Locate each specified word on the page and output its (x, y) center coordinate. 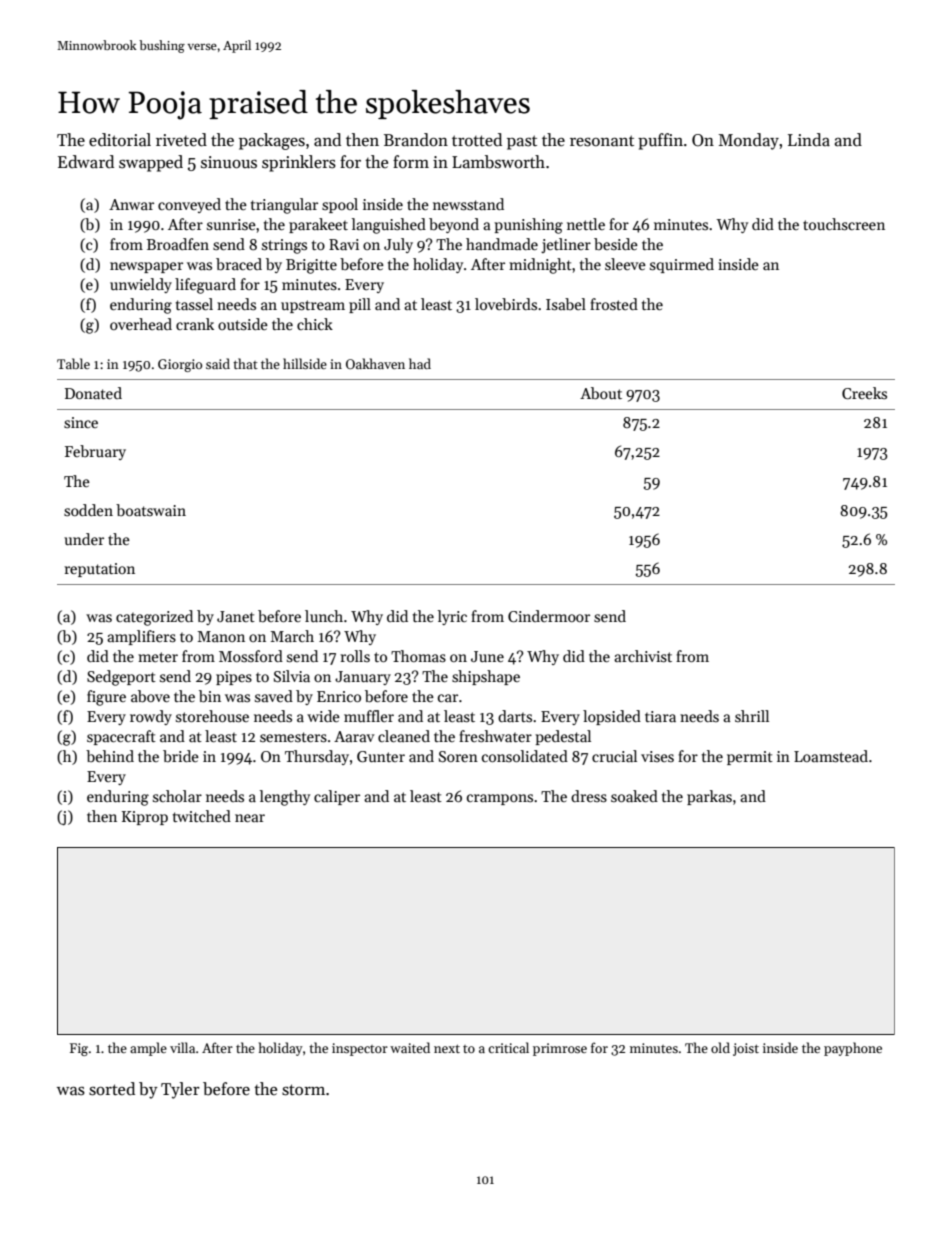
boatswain (151, 510)
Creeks (864, 393)
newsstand (468, 204)
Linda (809, 139)
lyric (452, 617)
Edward (86, 161)
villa (182, 1047)
